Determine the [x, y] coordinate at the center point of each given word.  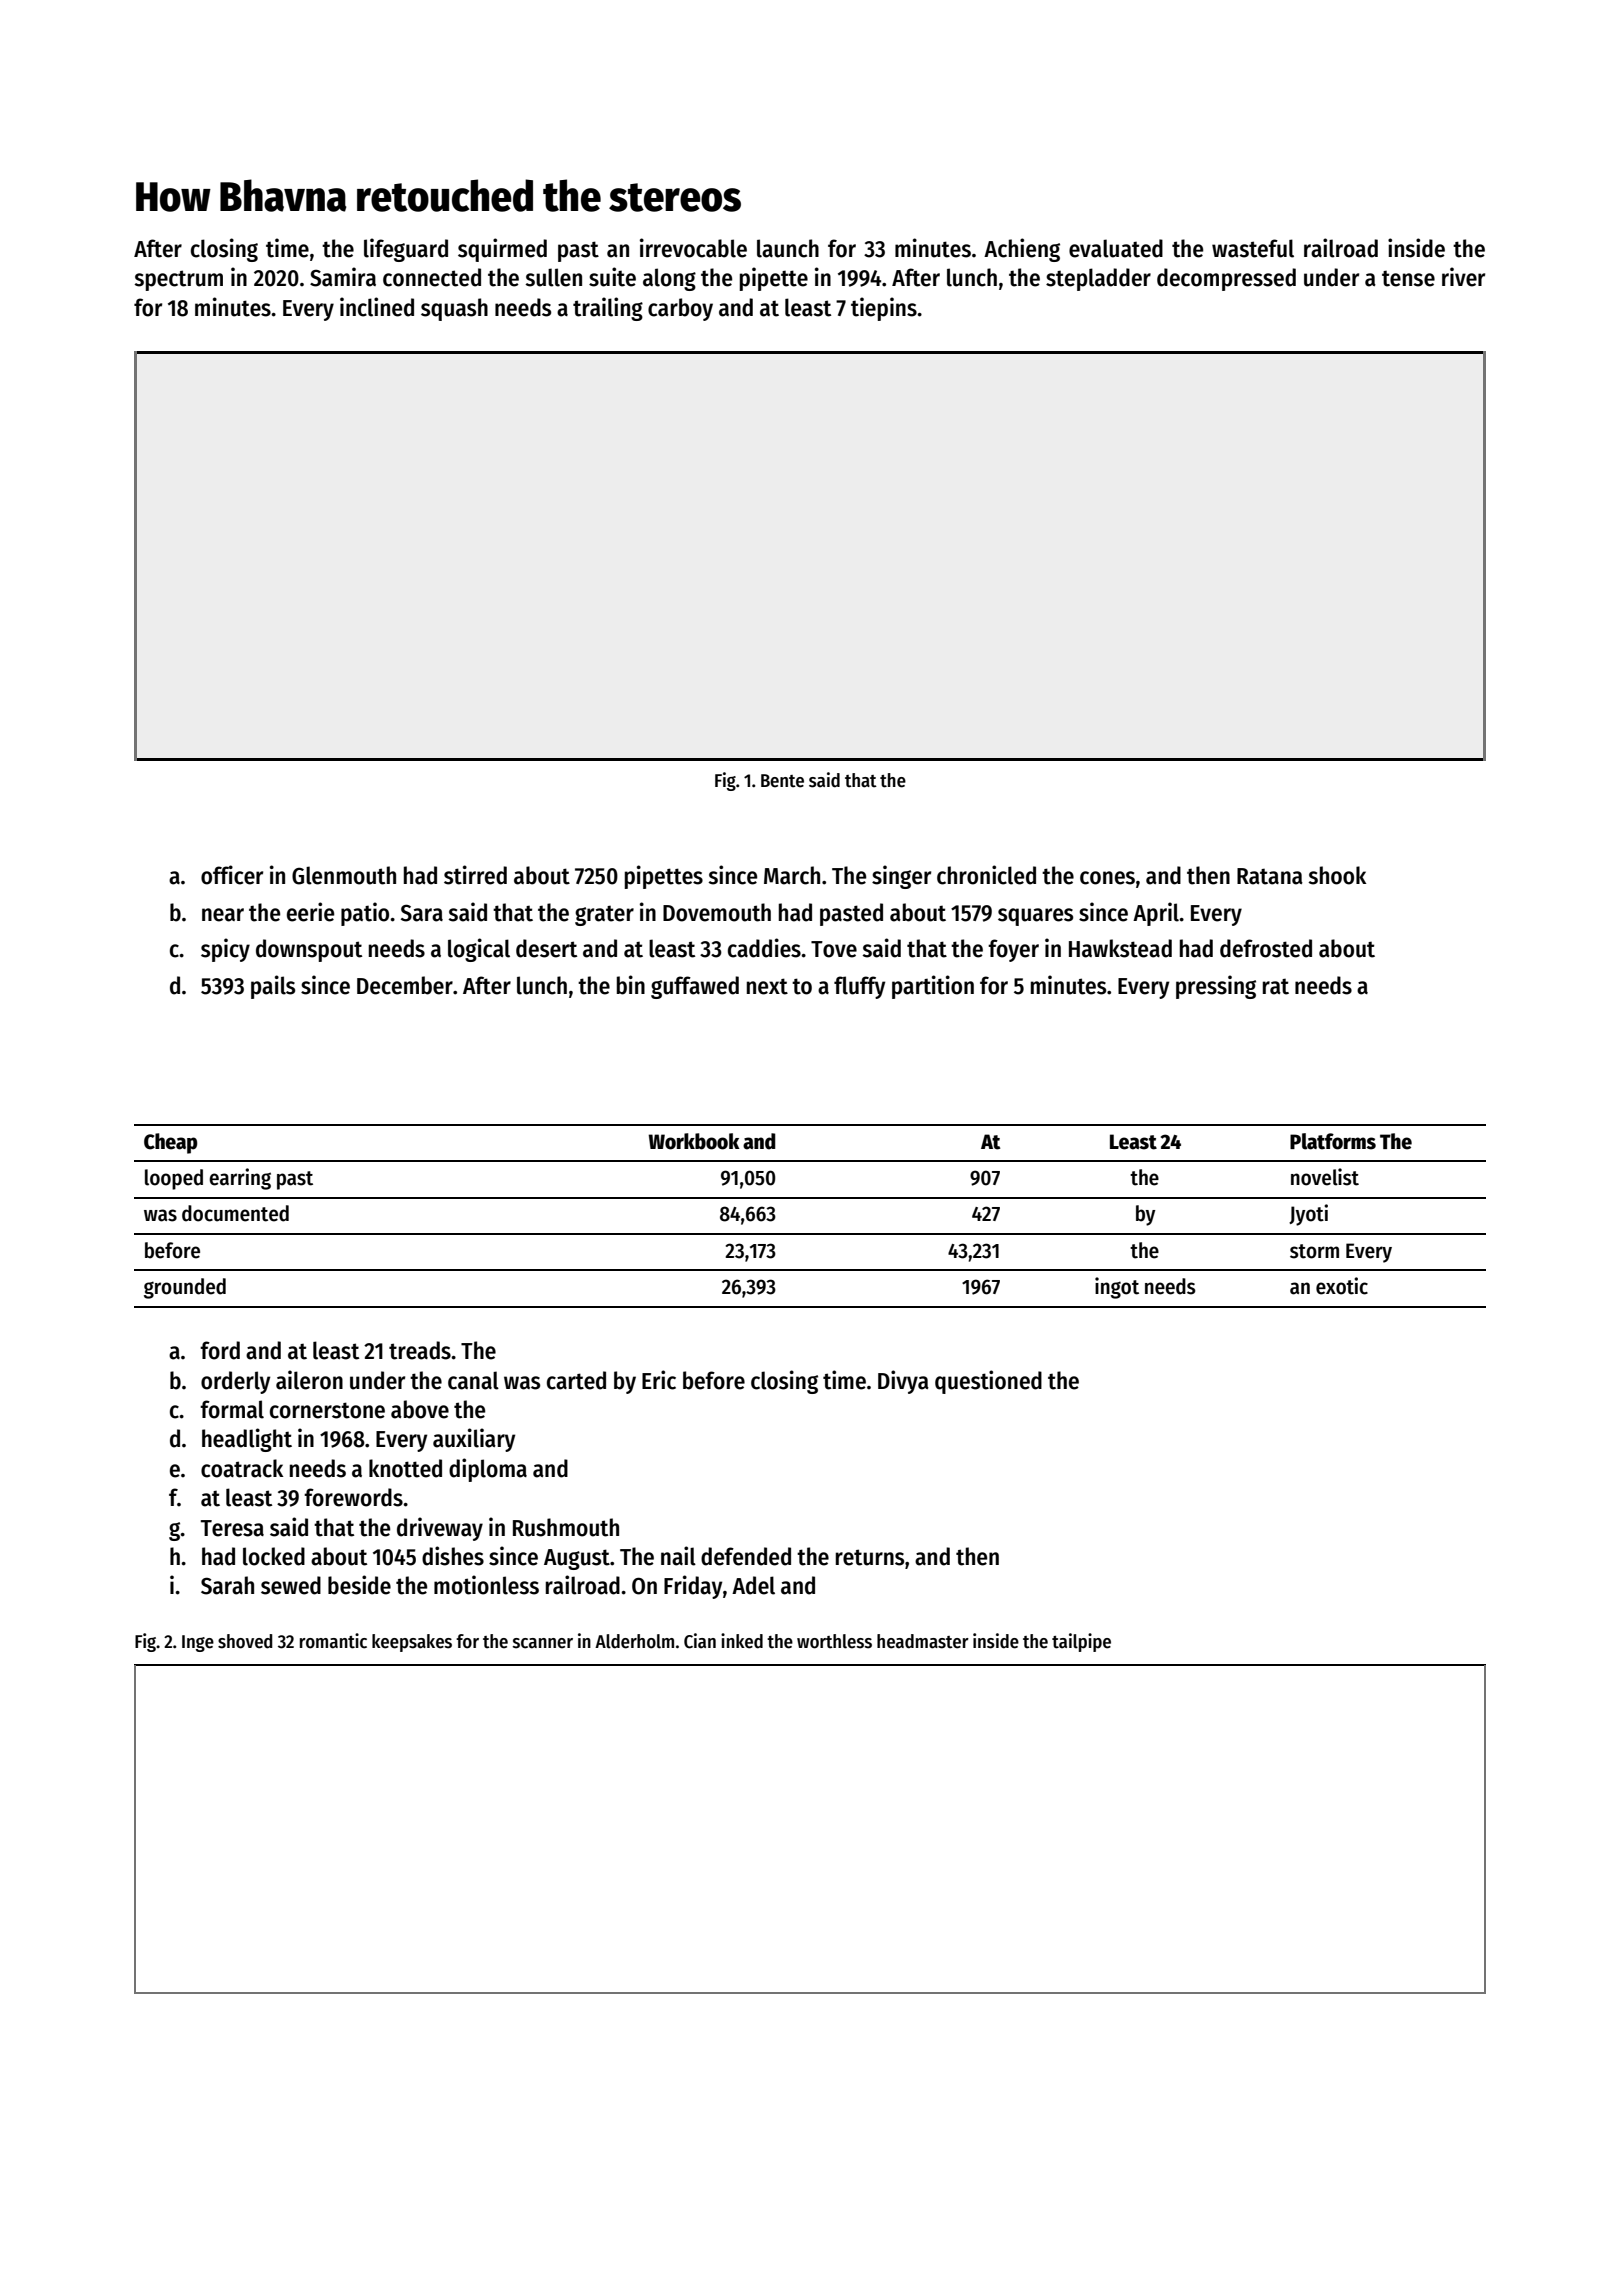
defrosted [1266, 948]
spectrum [178, 280]
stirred [475, 875]
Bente [782, 781]
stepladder [1098, 279]
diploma [488, 1470]
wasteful [1253, 248]
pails [273, 987]
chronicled [986, 875]
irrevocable [693, 248]
